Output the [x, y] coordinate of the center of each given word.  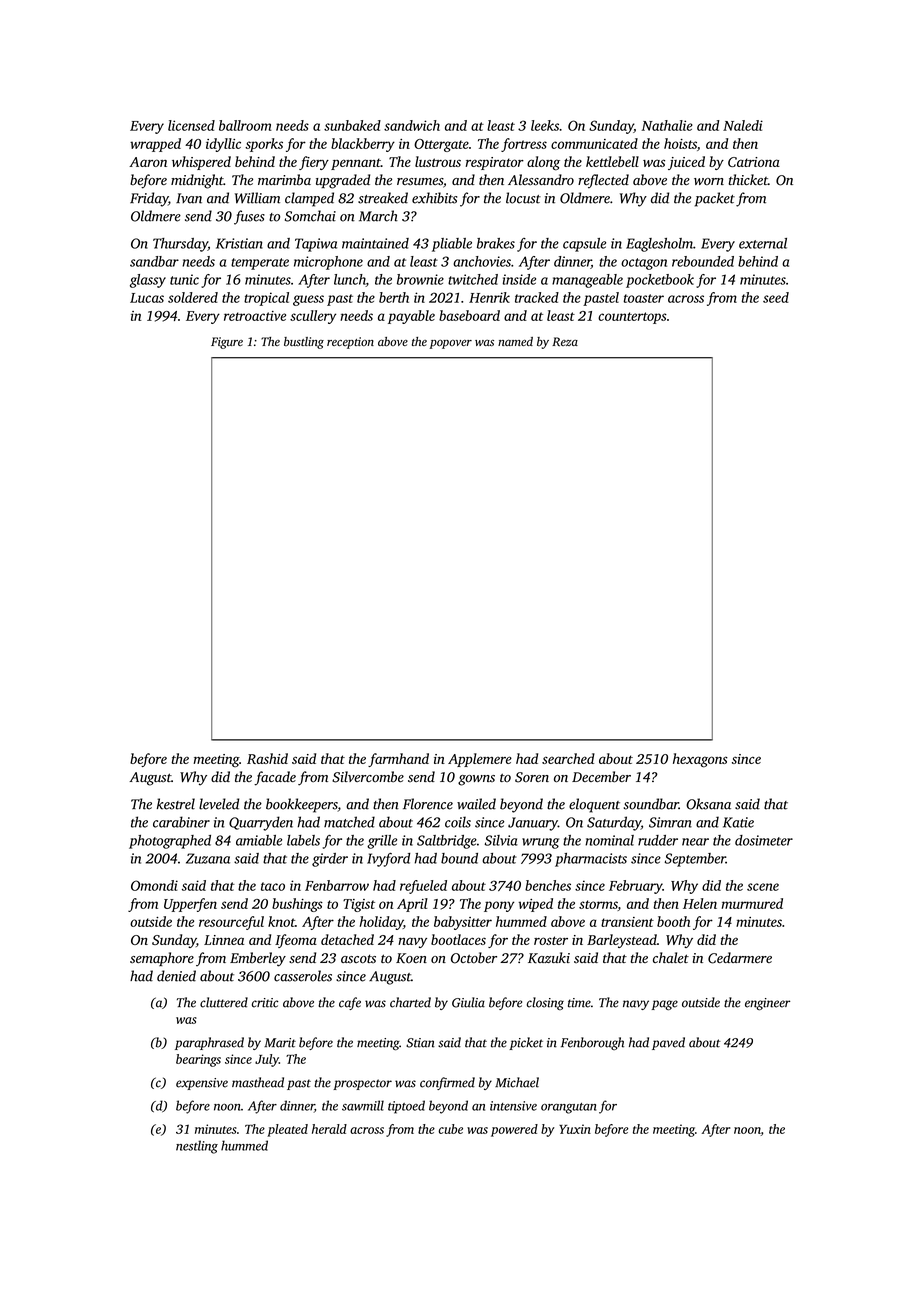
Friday [149, 199]
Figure [227, 343]
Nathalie [667, 125]
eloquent [594, 805]
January [533, 824]
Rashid [267, 758]
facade [275, 778]
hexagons [700, 760]
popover [451, 344]
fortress [524, 145]
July [267, 1060]
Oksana [708, 804]
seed [776, 297]
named [515, 341]
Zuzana [208, 858]
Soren [532, 777]
